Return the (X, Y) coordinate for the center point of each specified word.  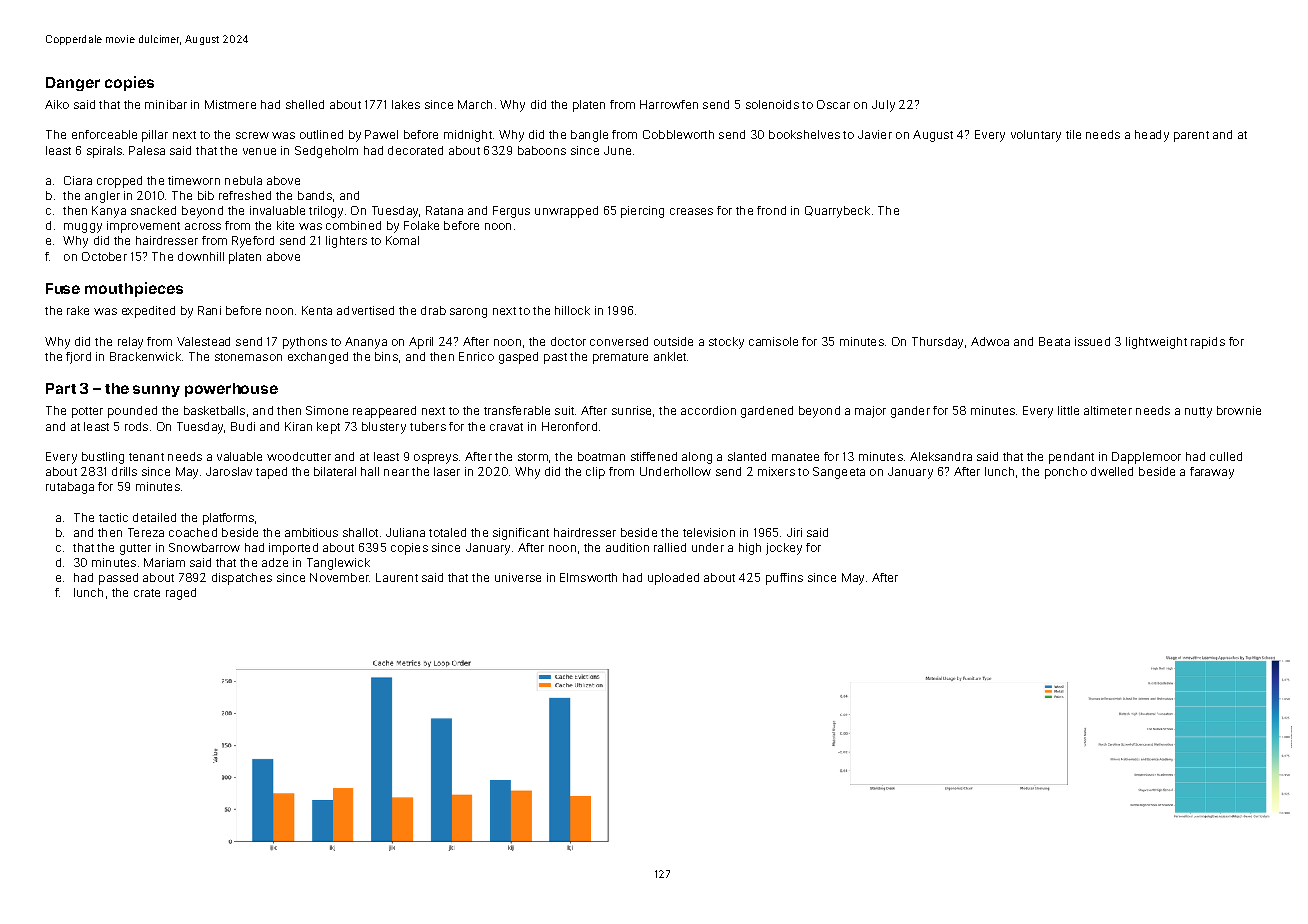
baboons (542, 150)
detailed (154, 517)
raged (181, 594)
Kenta (317, 310)
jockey (784, 549)
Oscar (833, 104)
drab (433, 310)
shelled (305, 104)
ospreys (436, 459)
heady (1152, 136)
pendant (1071, 458)
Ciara (78, 180)
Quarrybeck (837, 212)
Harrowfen (669, 104)
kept (328, 428)
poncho (1066, 473)
